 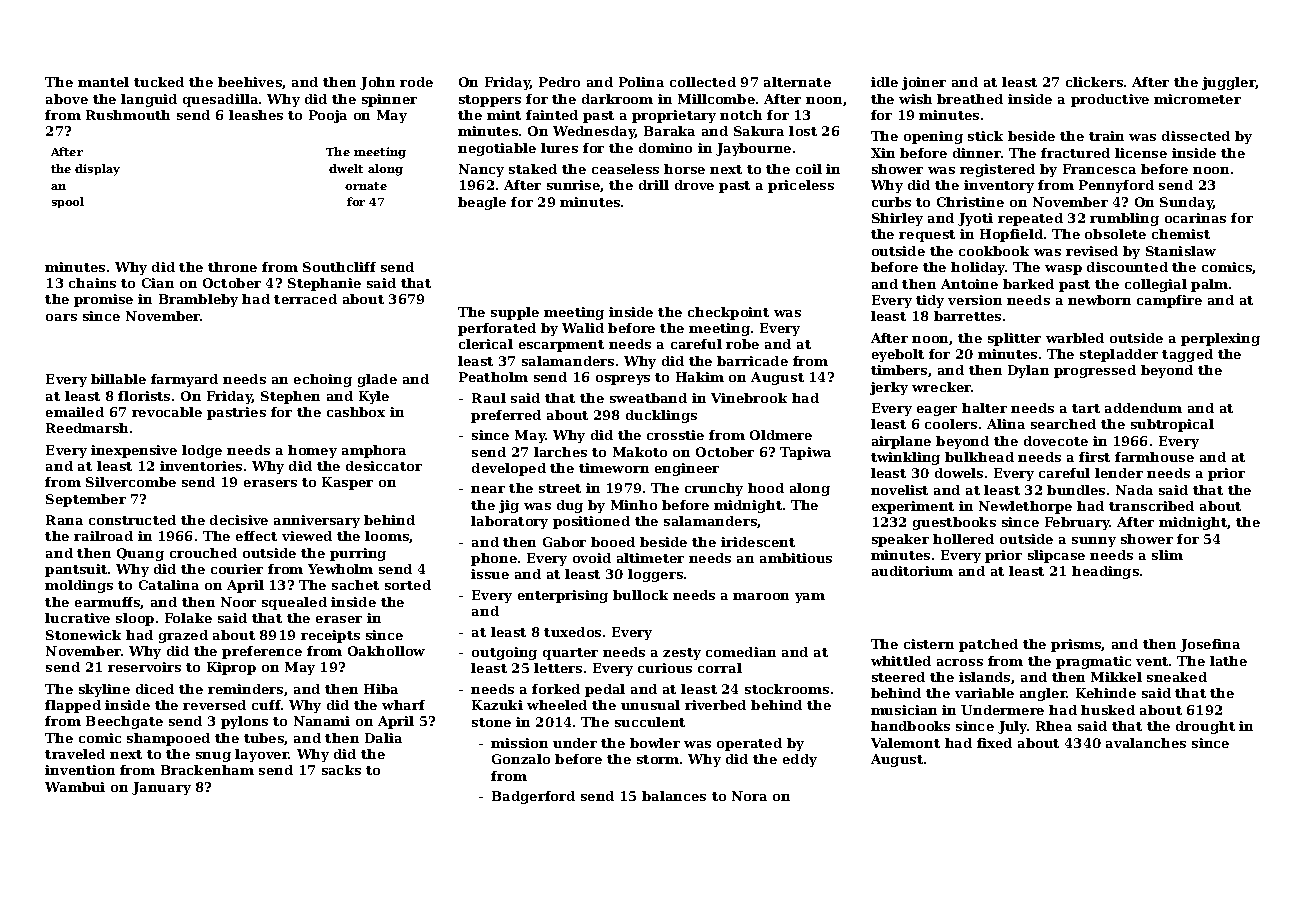 What do you see at coordinates (159, 82) in the document?
I see `tucked` at bounding box center [159, 82].
